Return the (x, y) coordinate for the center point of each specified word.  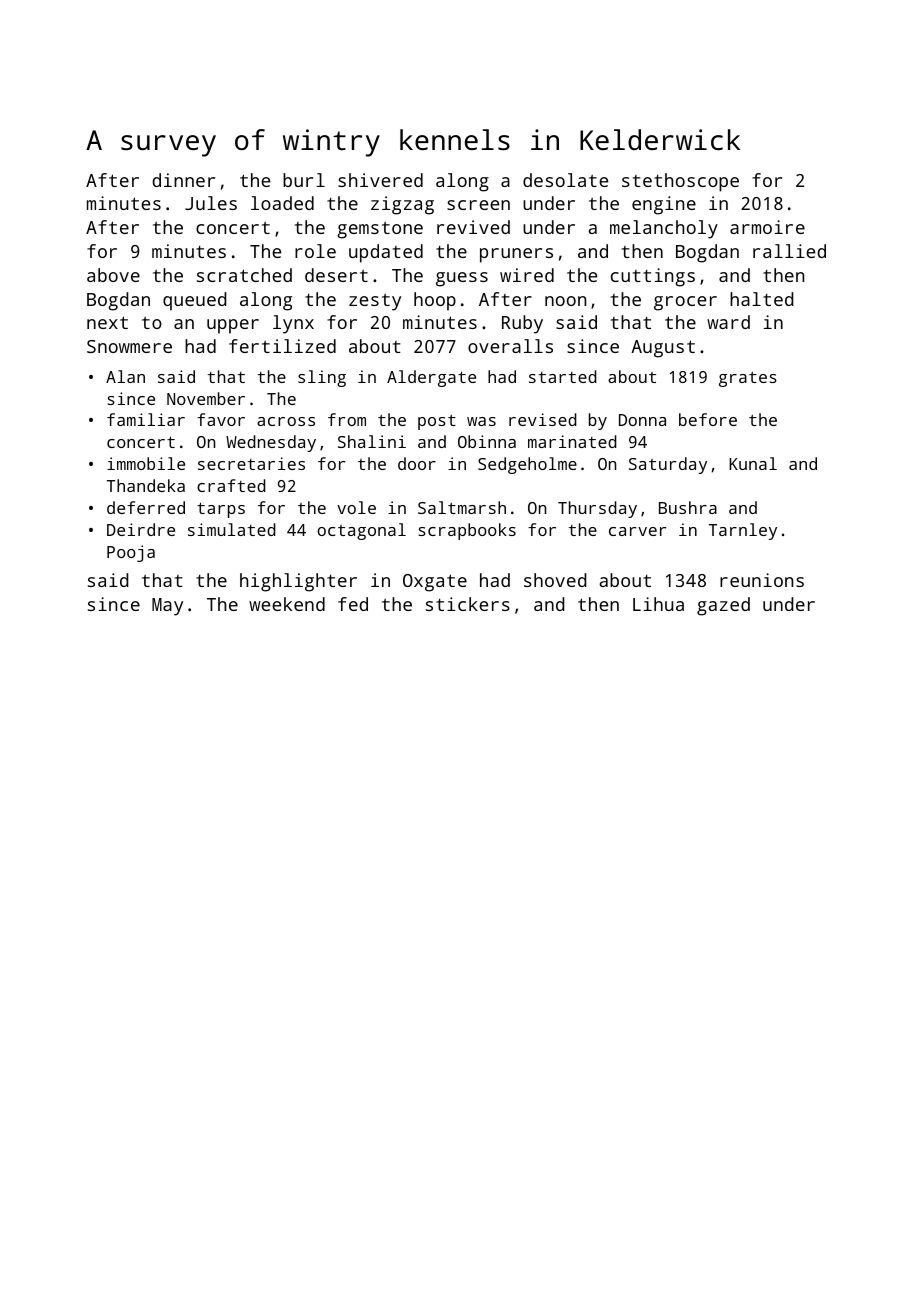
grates (748, 379)
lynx (293, 324)
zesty (375, 302)
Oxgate (435, 583)
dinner (183, 180)
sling (322, 378)
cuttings (653, 277)
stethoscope (680, 182)
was (481, 421)
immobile (146, 463)
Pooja (131, 553)
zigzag (402, 205)
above (113, 275)
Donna (642, 420)
